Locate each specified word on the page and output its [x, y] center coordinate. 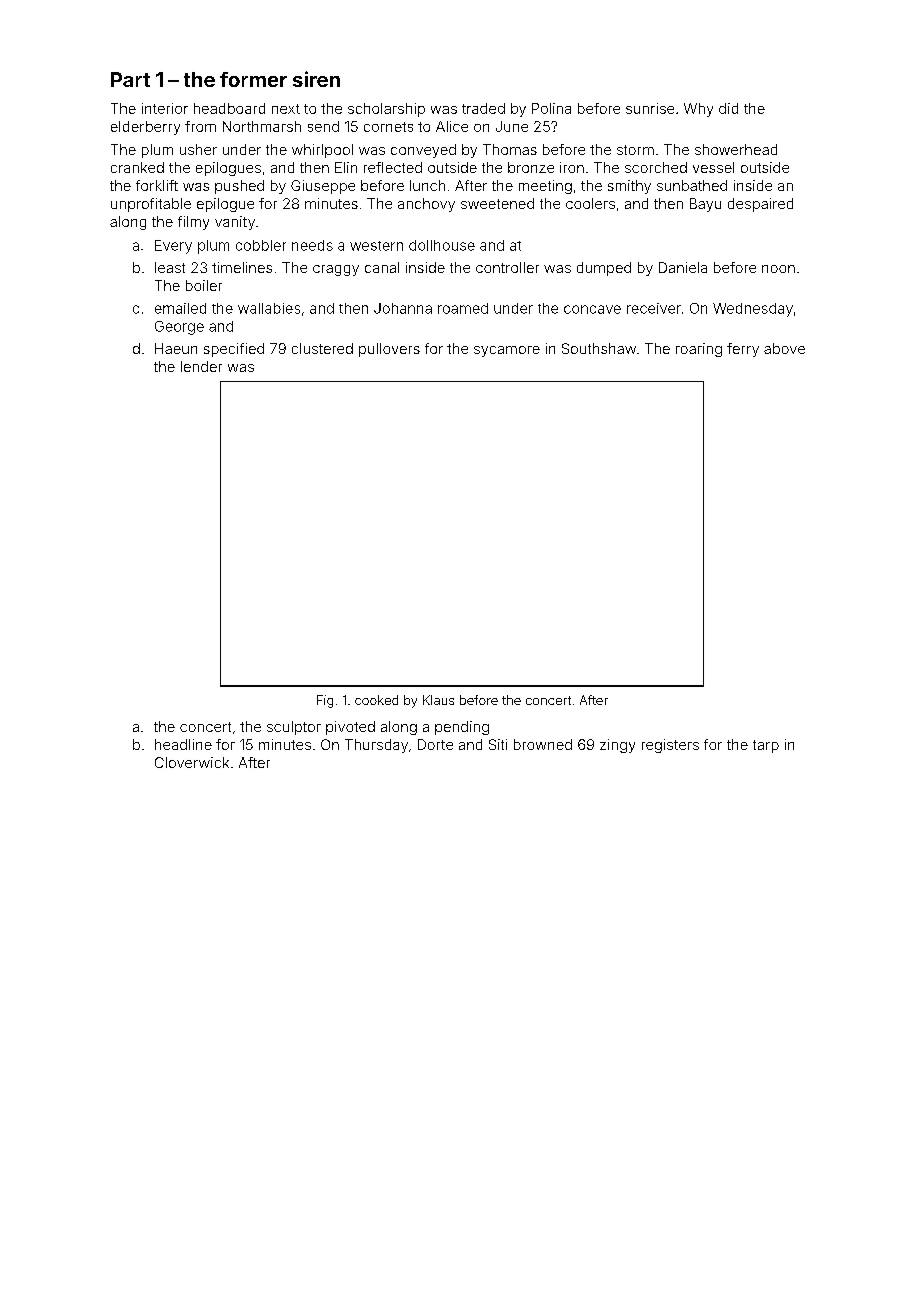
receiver [654, 308]
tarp [766, 746]
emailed [180, 308]
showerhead [736, 149]
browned [543, 744]
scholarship [386, 110]
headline [183, 744]
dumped [604, 269]
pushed [239, 187]
